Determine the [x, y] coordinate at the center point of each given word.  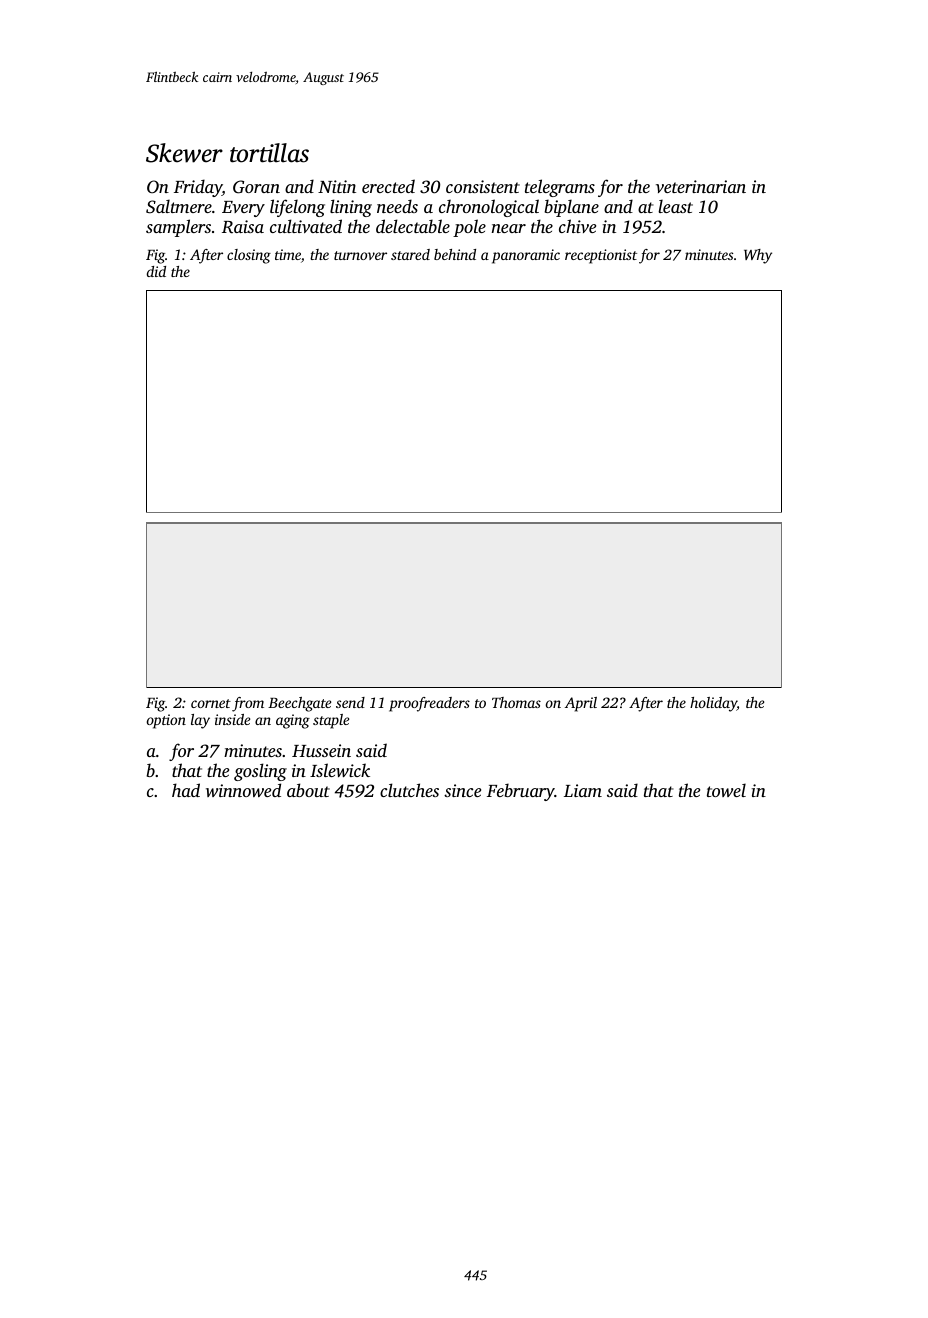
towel [726, 790]
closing [249, 256]
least [675, 206]
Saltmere [179, 206]
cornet [211, 703]
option [166, 721]
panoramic [526, 256]
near [509, 228]
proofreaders [429, 704]
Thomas [516, 702]
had [186, 790]
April [581, 704]
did [156, 271]
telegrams [560, 188]
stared [410, 254]
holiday [713, 704]
